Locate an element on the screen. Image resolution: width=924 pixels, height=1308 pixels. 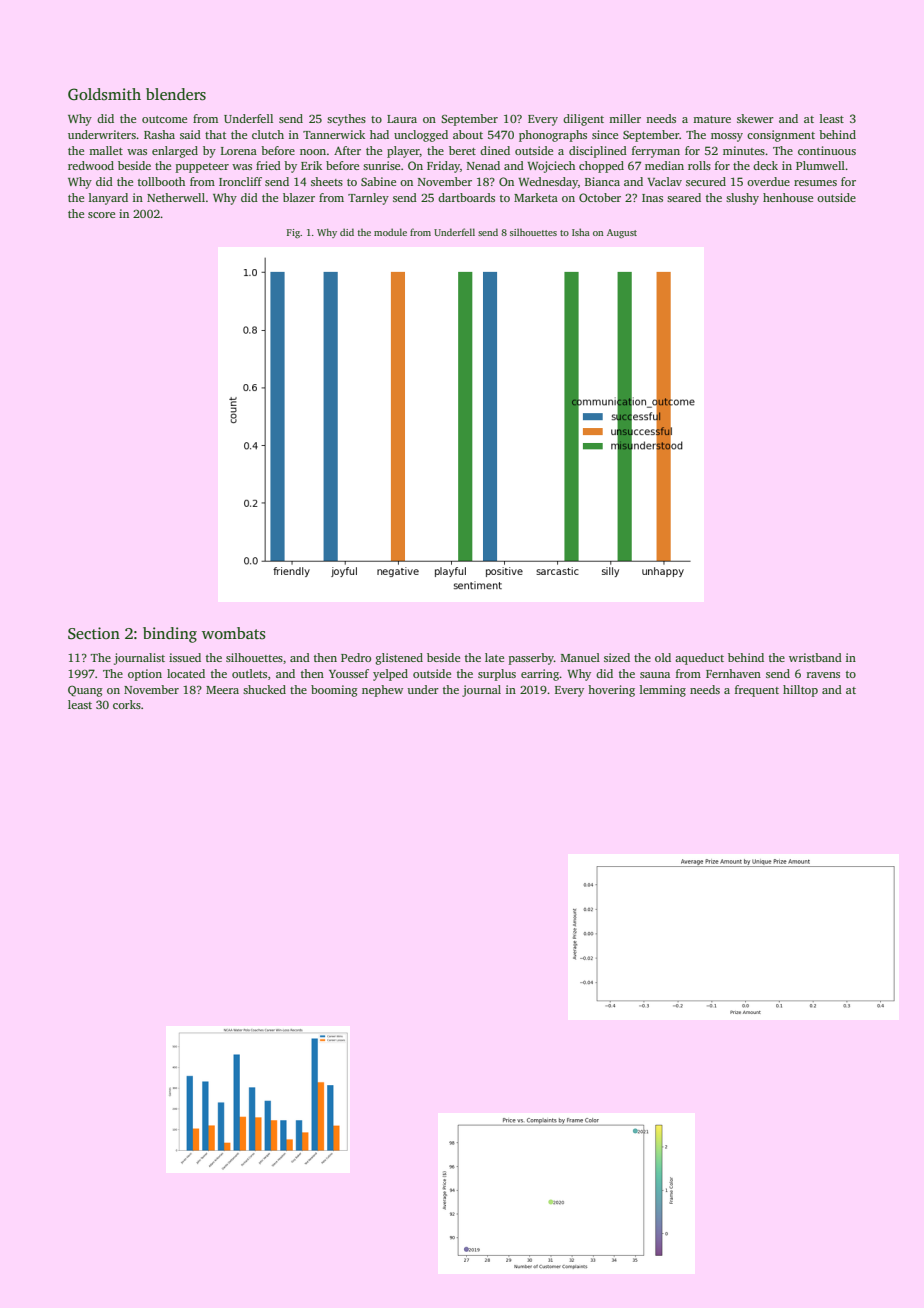
skewer is located at coordinates (755, 118).
